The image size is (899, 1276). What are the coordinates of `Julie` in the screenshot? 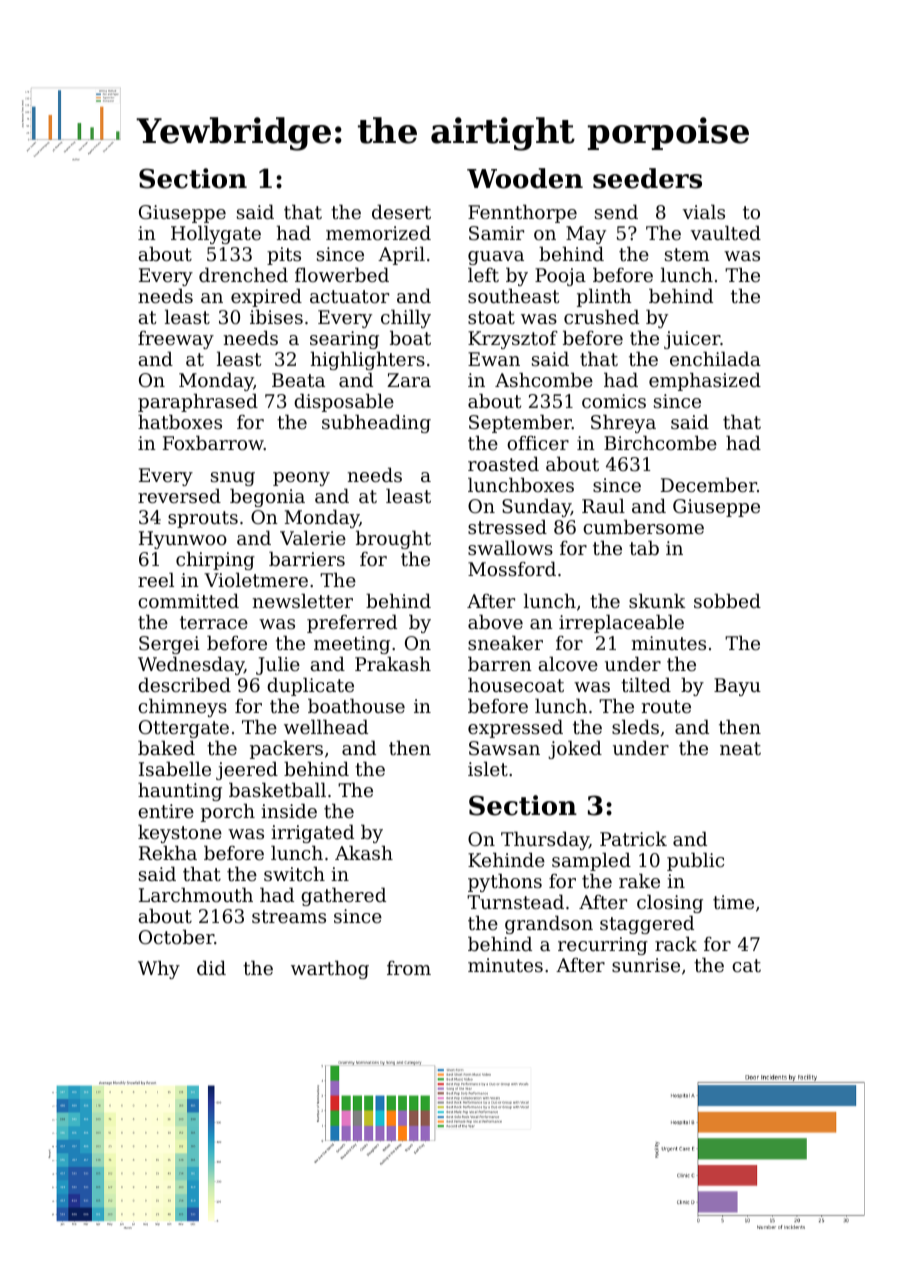 It's located at (278, 665).
